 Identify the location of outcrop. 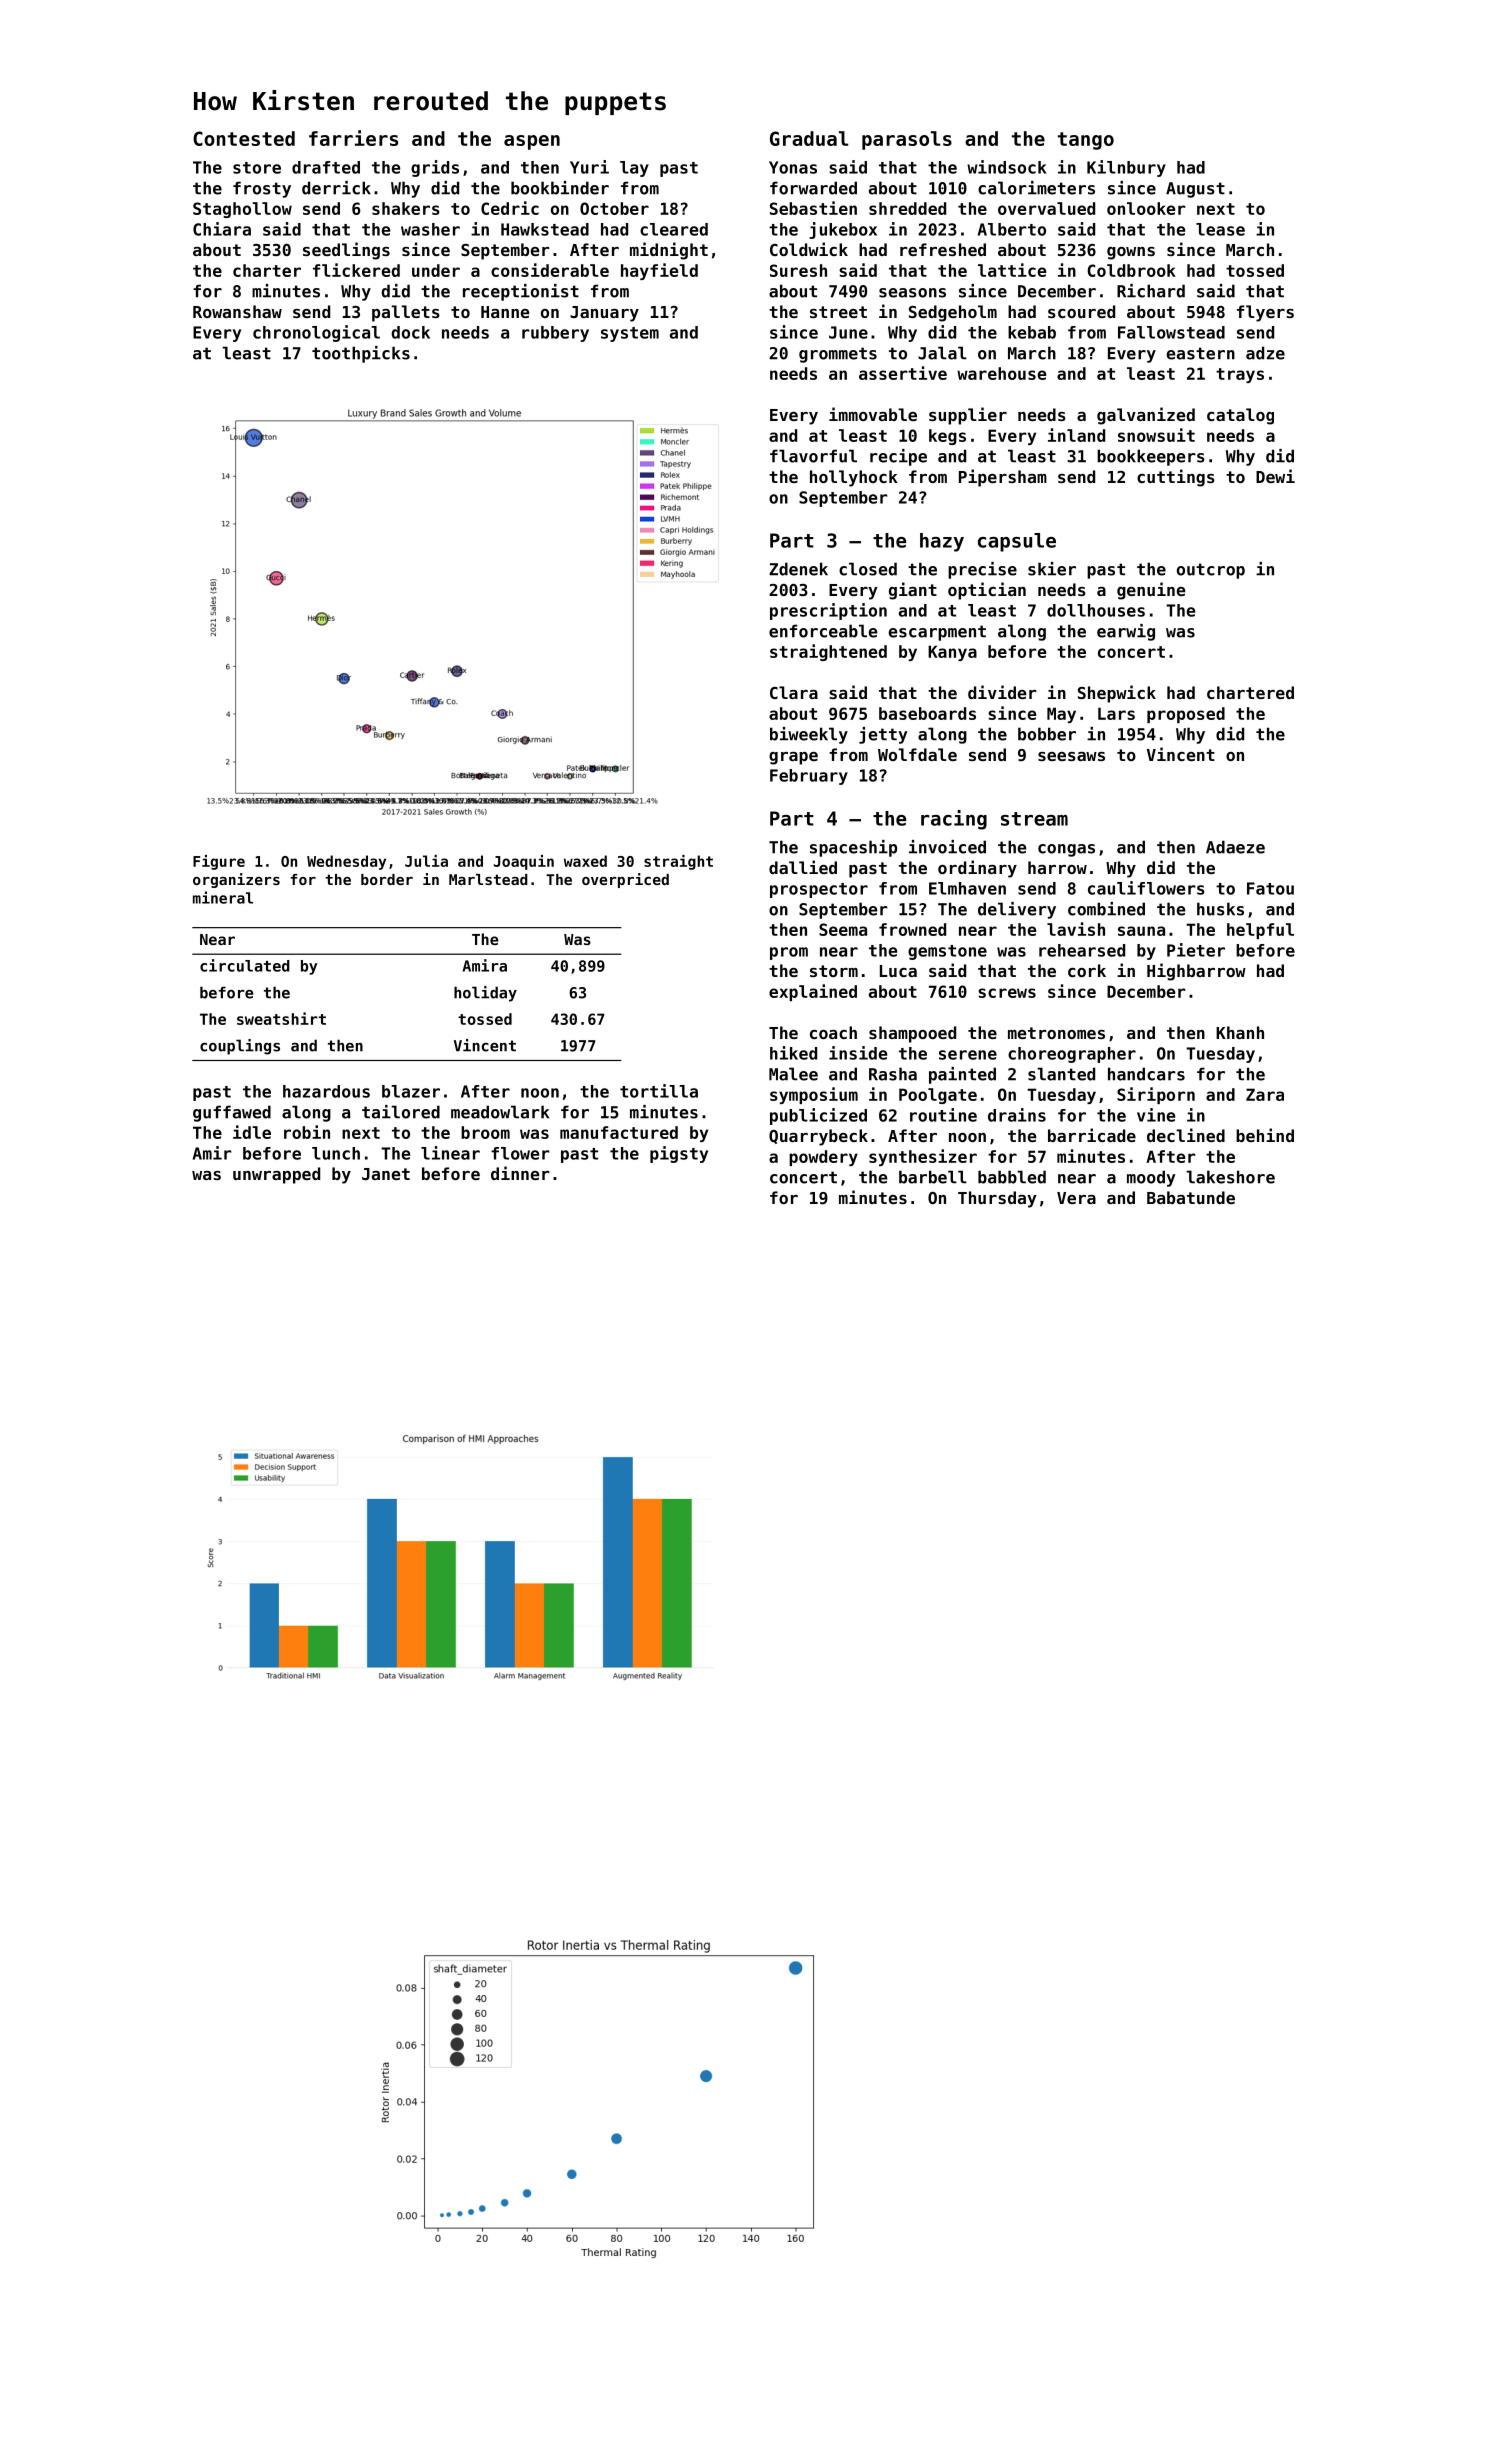
(1211, 571).
